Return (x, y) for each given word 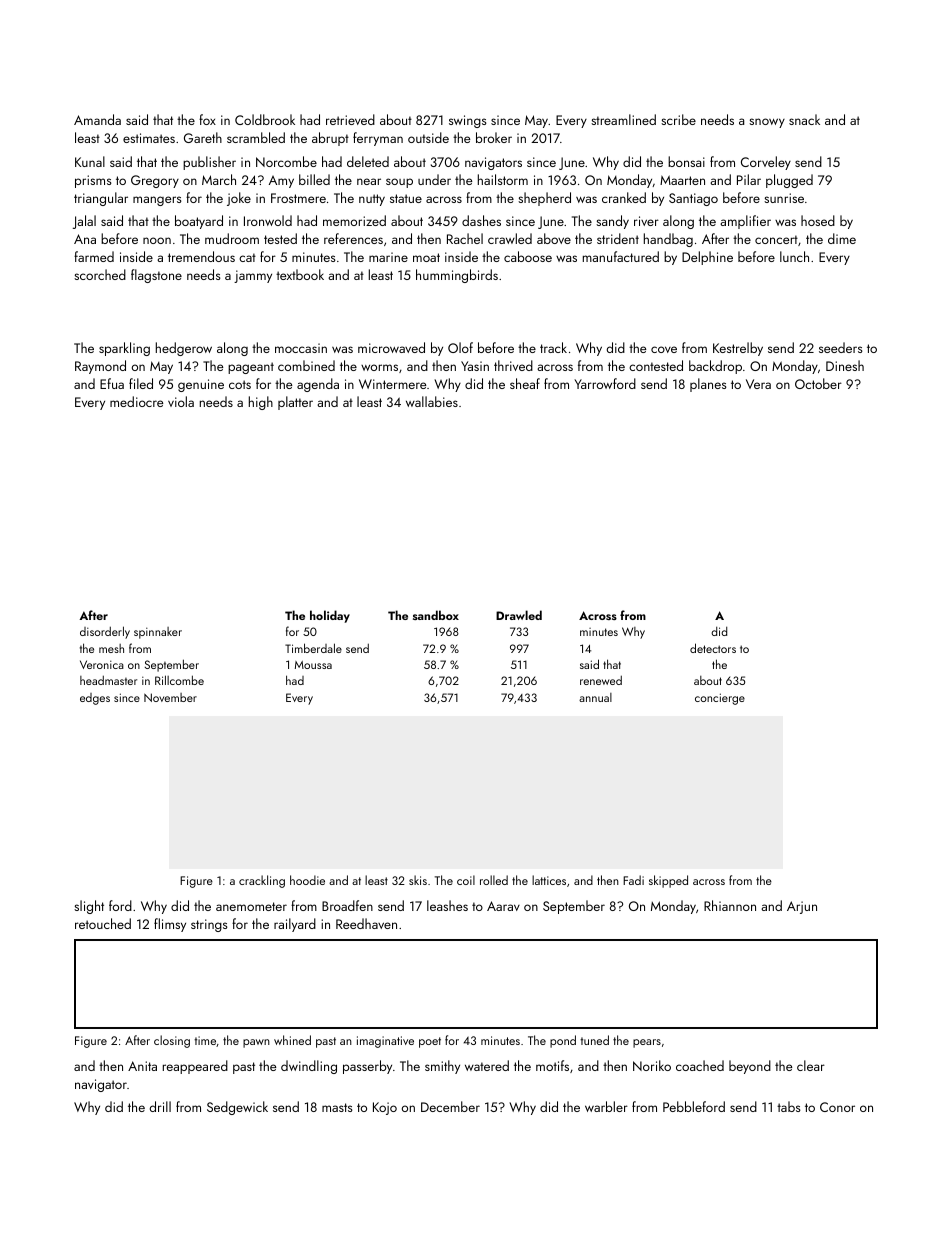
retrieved (350, 119)
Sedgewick (237, 1108)
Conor (837, 1107)
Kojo (385, 1108)
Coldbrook (265, 119)
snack (804, 119)
